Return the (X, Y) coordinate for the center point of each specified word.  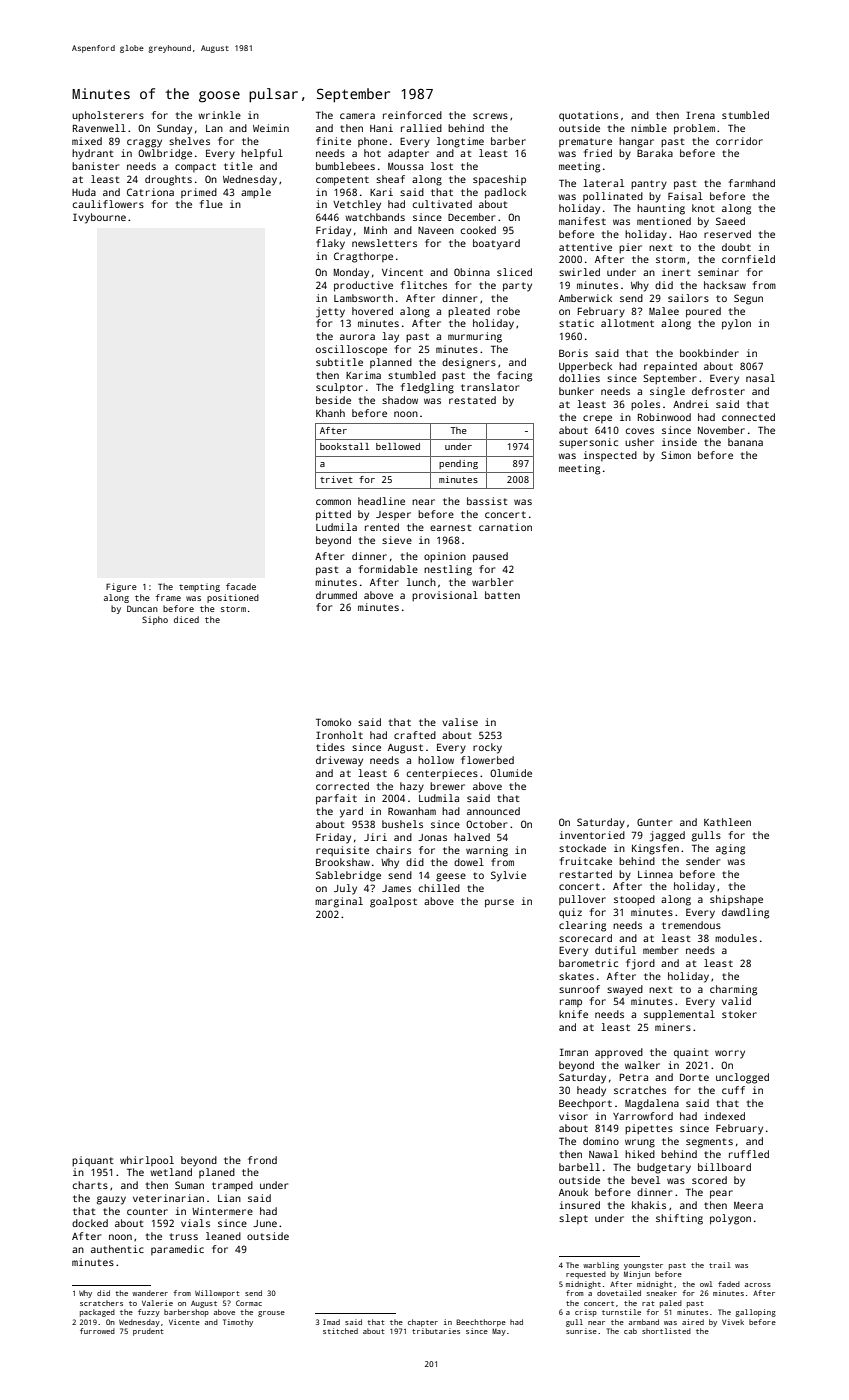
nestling (448, 570)
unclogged (742, 1078)
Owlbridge (165, 154)
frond (262, 1160)
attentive (585, 247)
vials (195, 1223)
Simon (676, 455)
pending (458, 464)
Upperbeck (585, 367)
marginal (339, 902)
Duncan (142, 608)
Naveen (436, 230)
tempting (199, 587)
